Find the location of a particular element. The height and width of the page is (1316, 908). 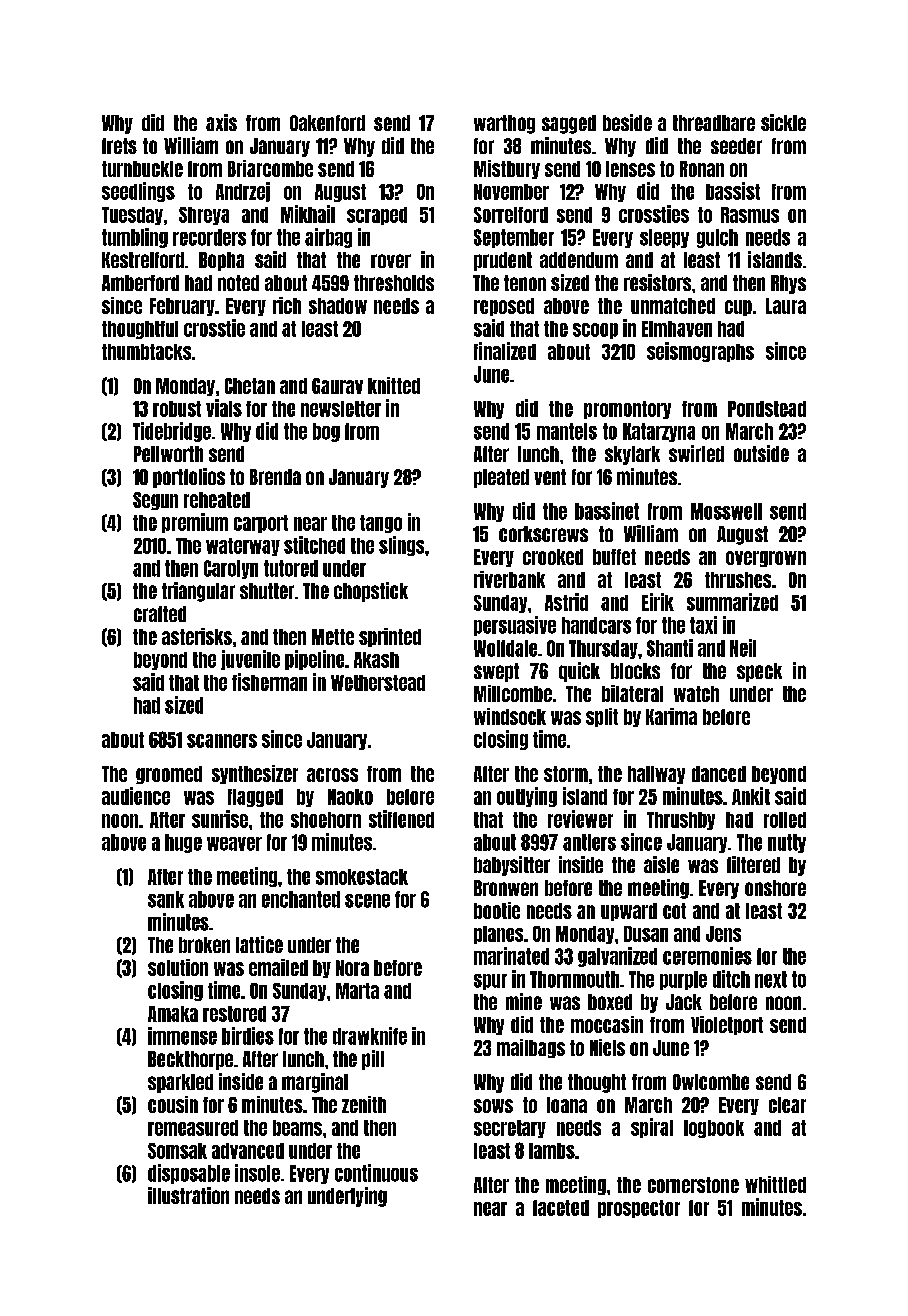

prudent is located at coordinates (503, 261).
